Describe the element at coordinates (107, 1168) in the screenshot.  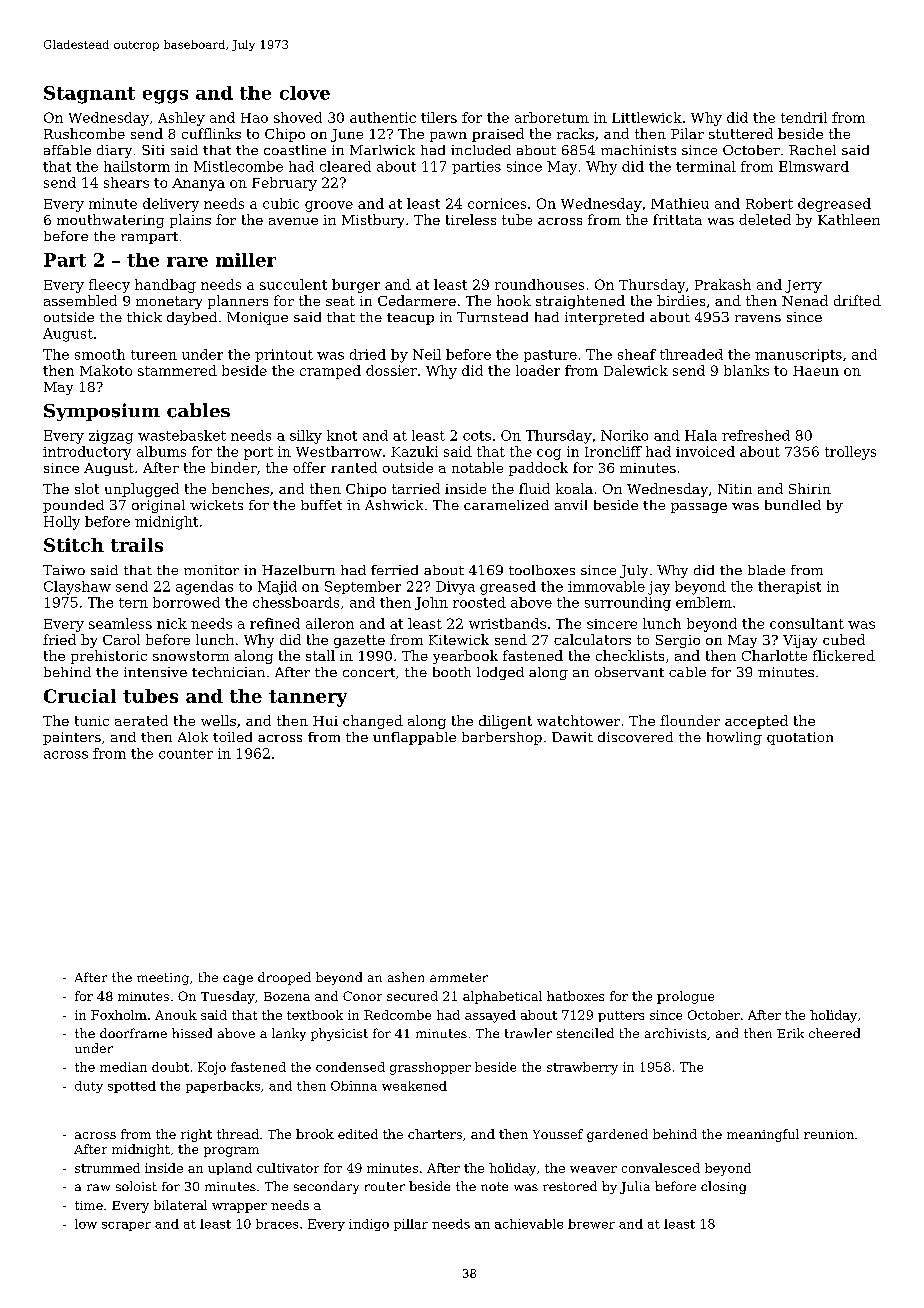
I see `strummed` at that location.
